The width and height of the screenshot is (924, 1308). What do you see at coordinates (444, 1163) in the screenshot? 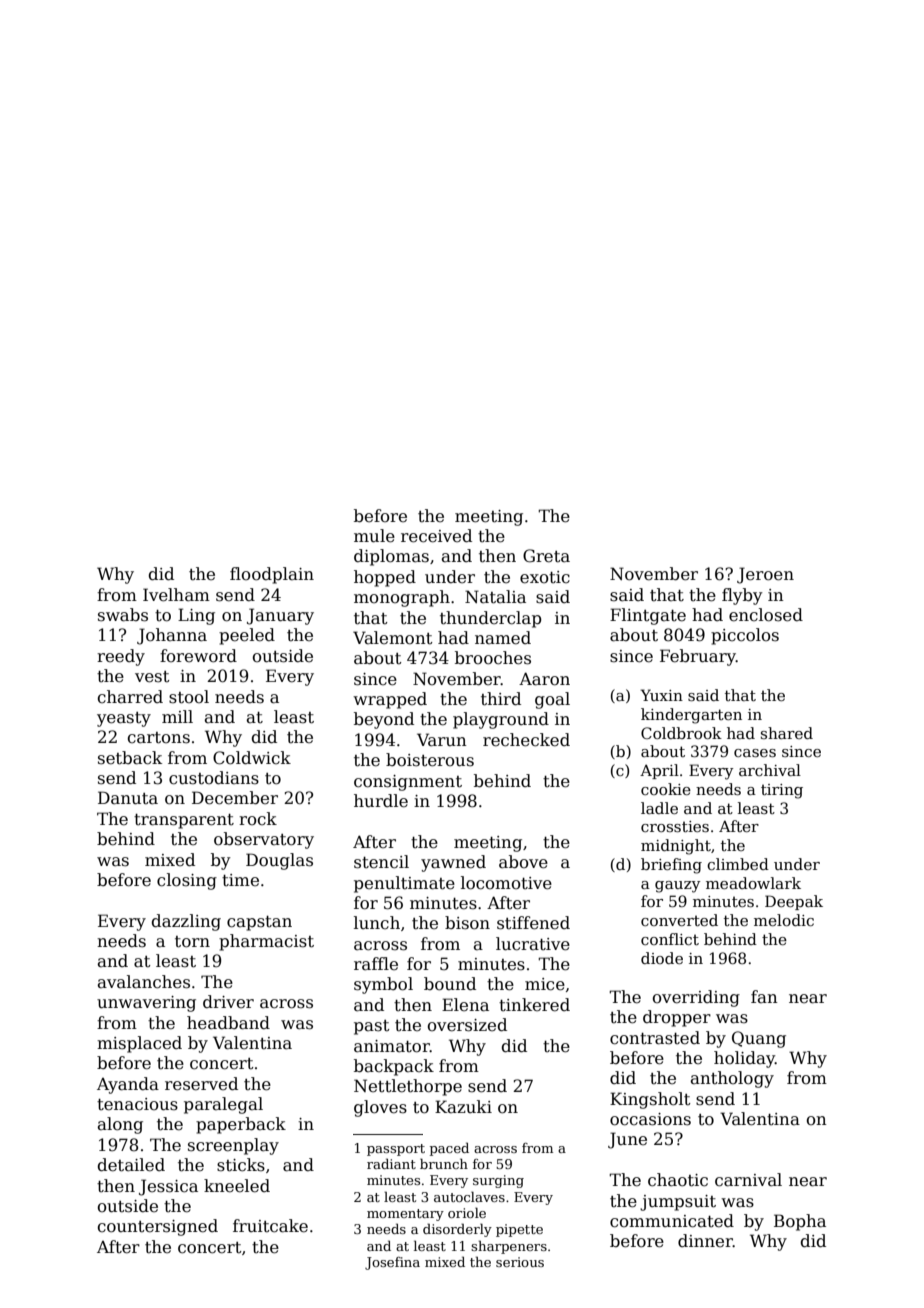
I see `brunch` at bounding box center [444, 1163].
